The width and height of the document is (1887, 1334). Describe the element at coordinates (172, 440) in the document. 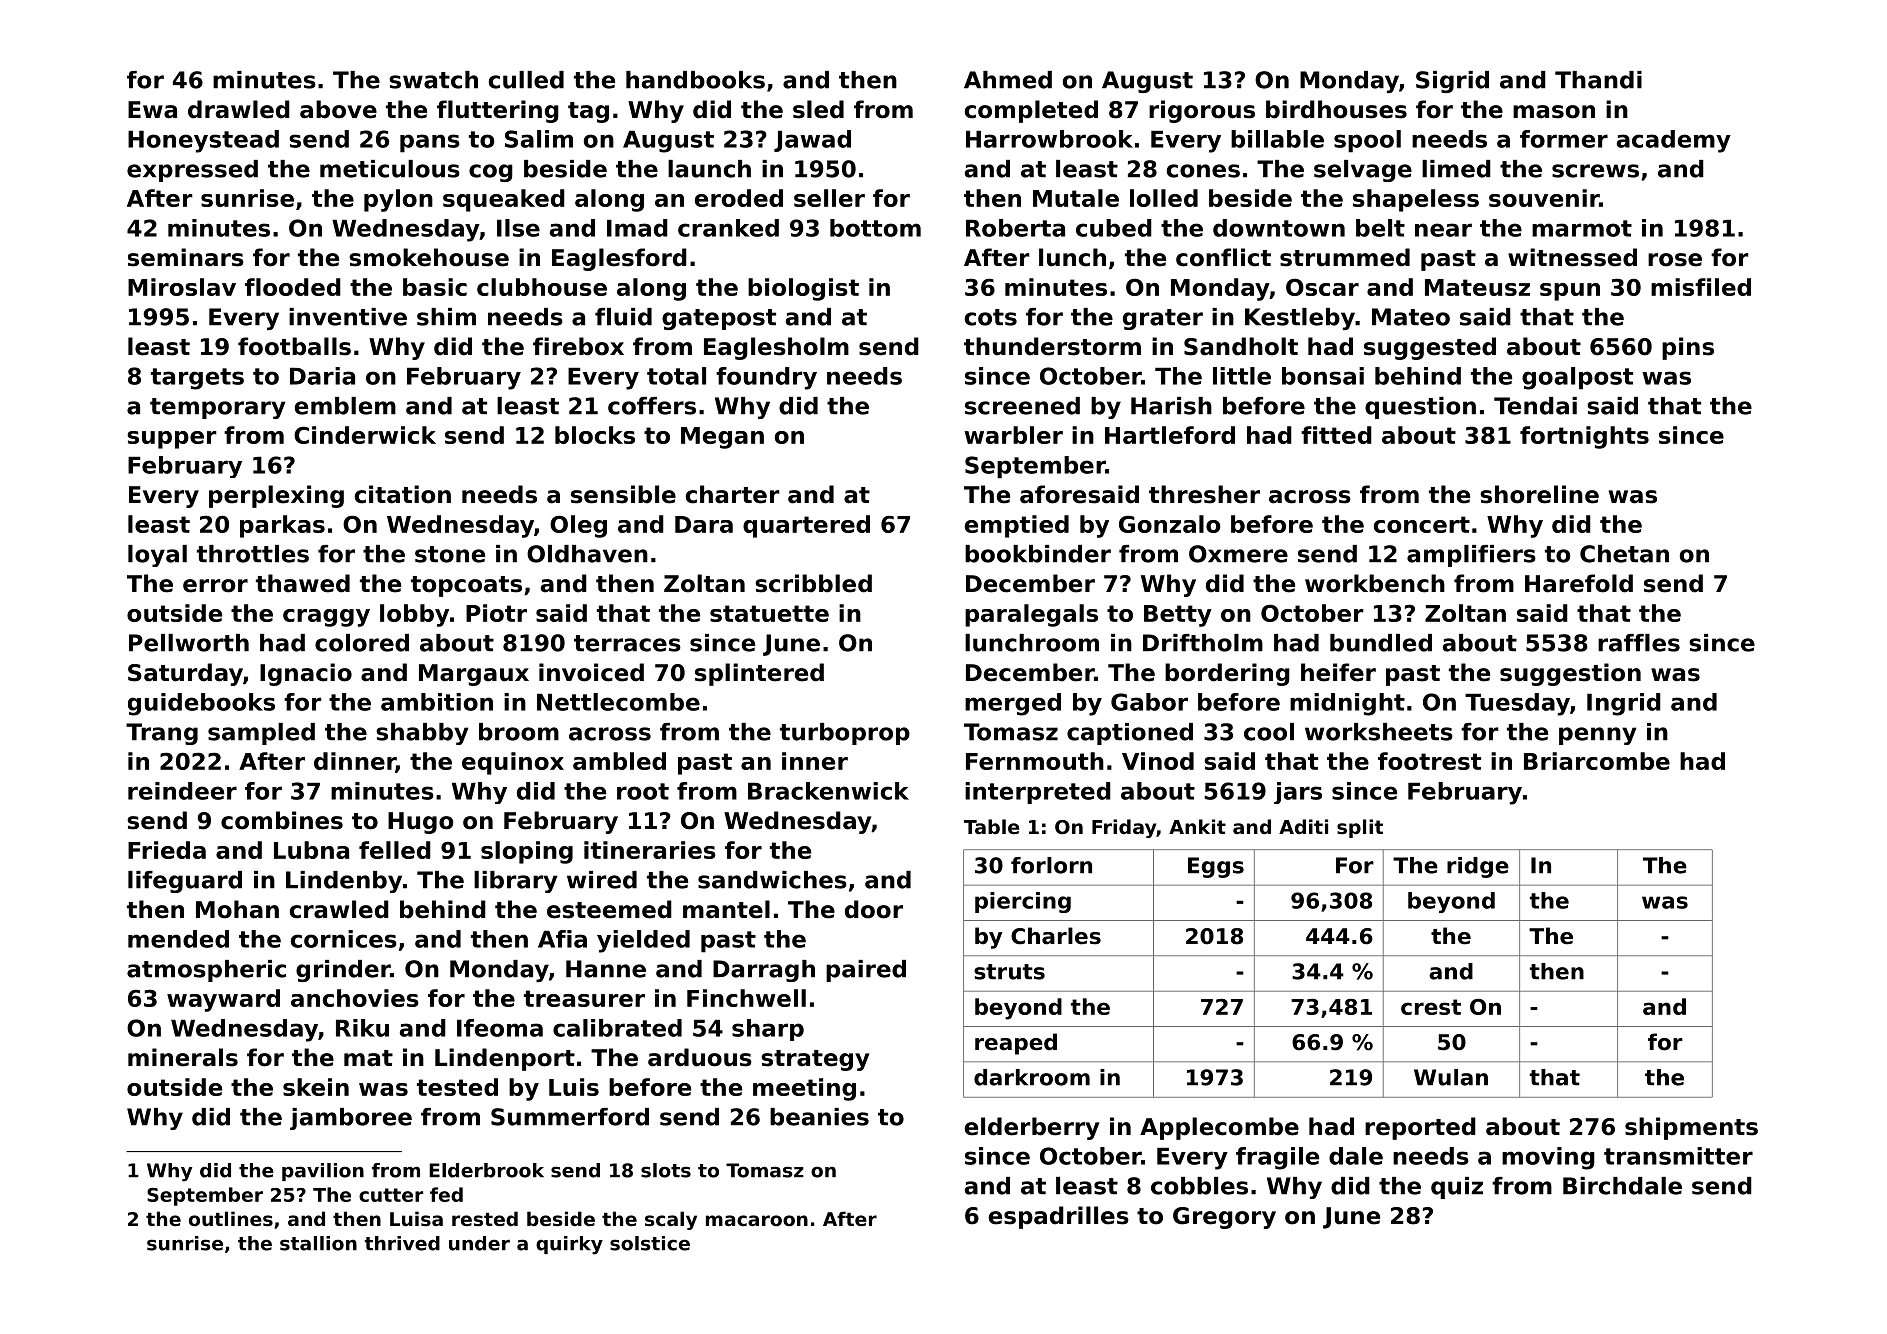

I see `supper` at that location.
